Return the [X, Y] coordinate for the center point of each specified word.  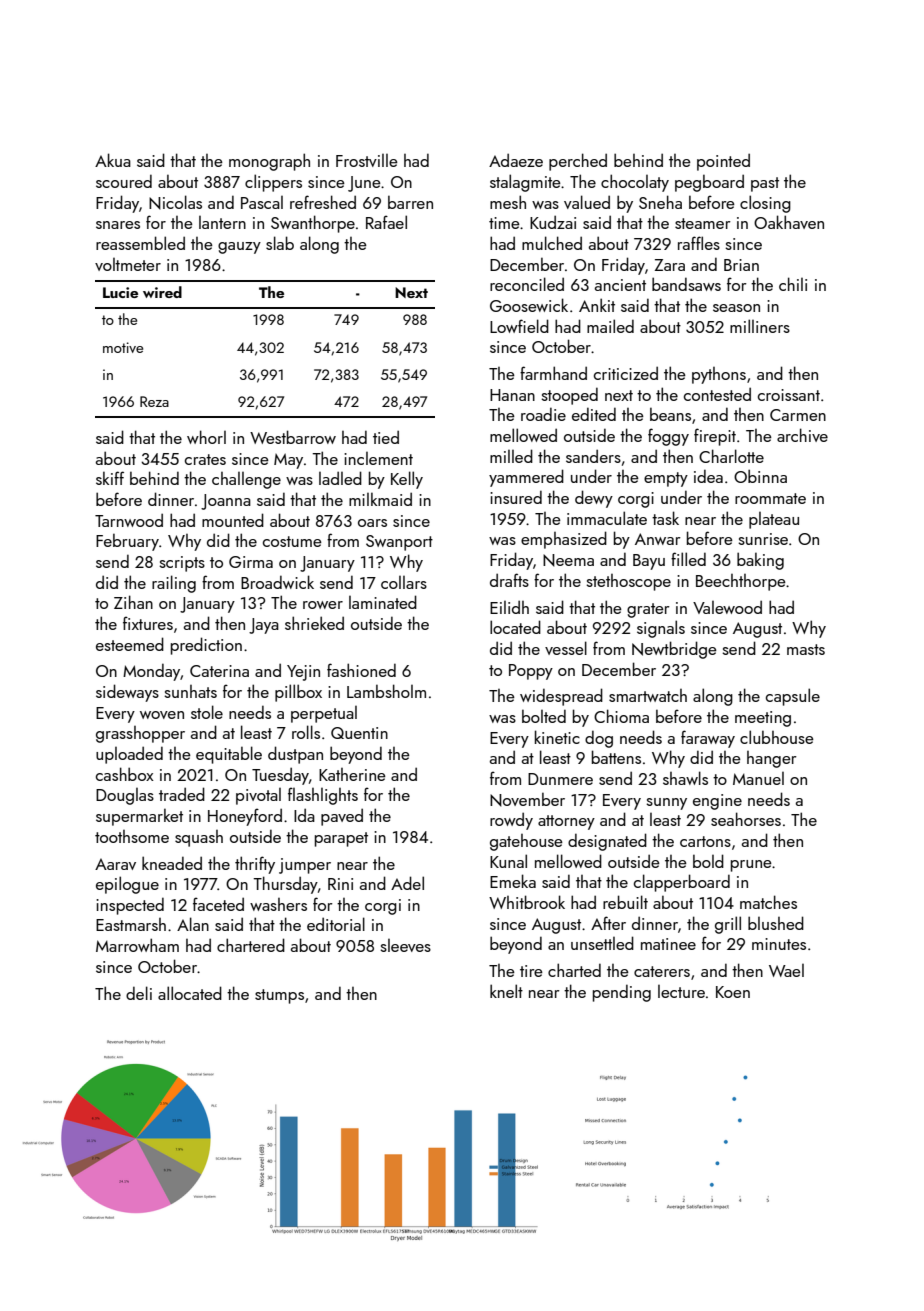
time [504, 223]
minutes [779, 944]
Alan [193, 924]
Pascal [262, 202]
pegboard [709, 183]
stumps [279, 996]
